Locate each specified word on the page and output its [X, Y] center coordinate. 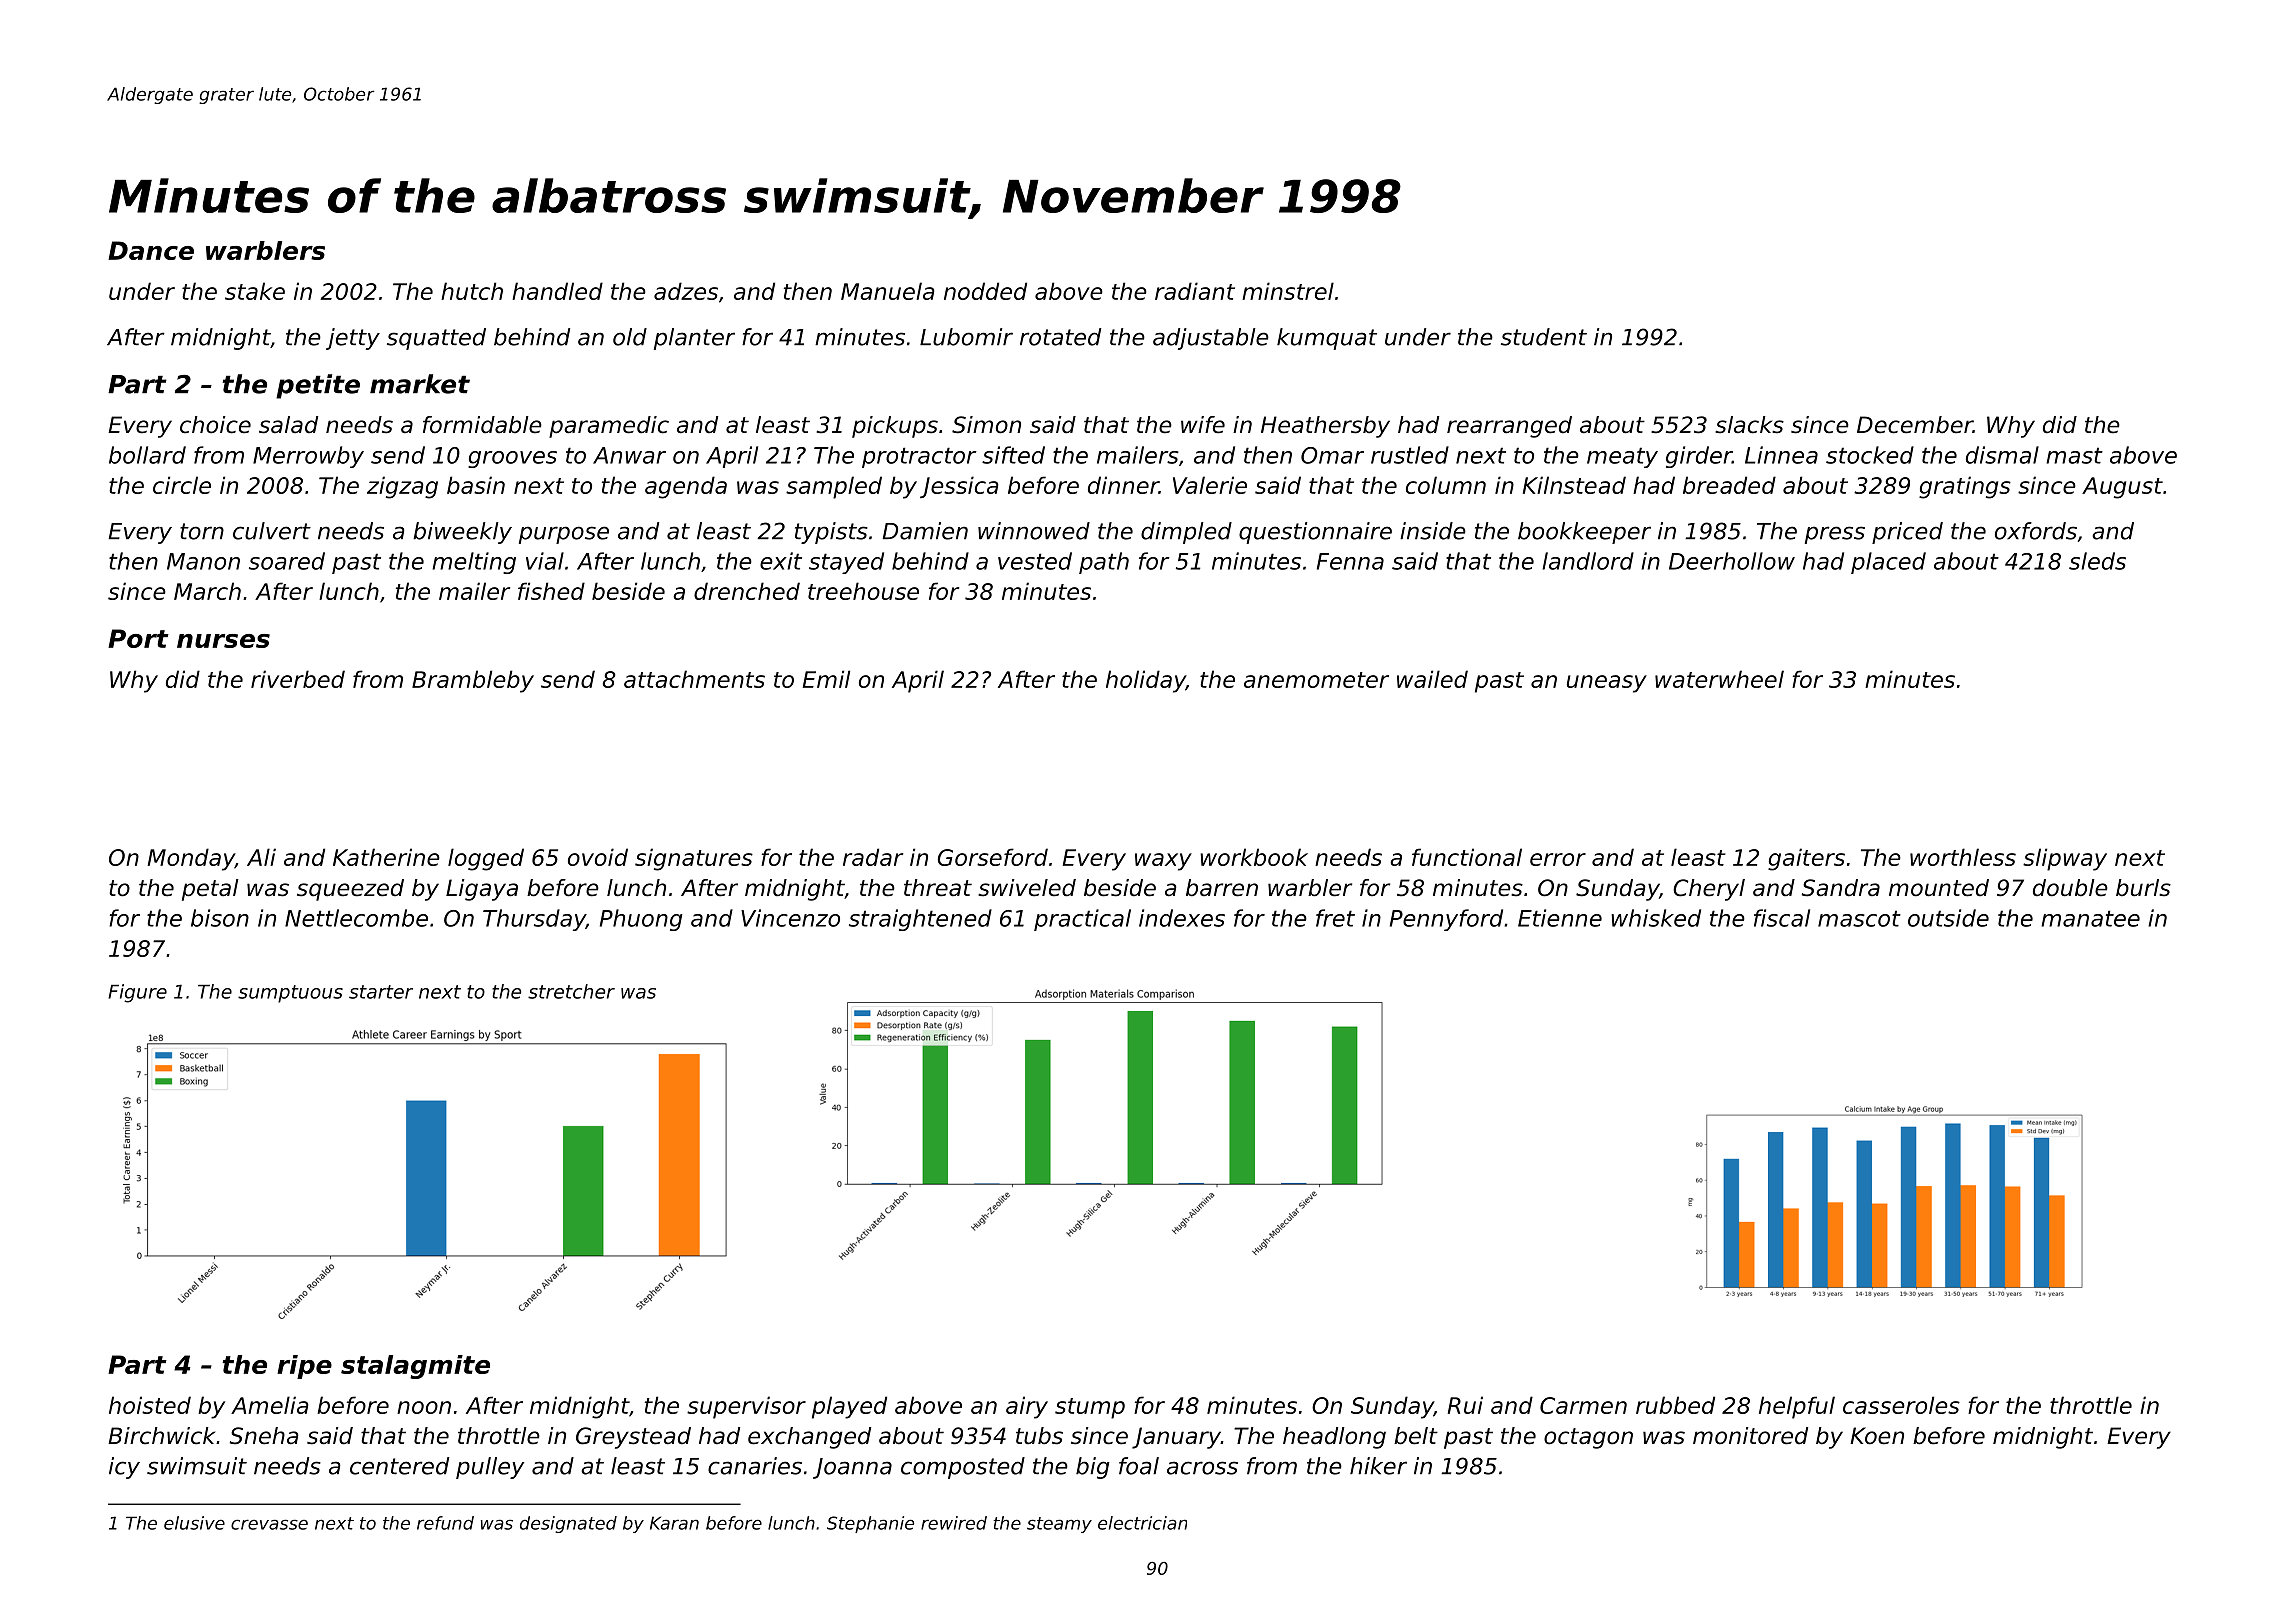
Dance [151, 250]
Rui [1465, 1405]
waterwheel [1719, 679]
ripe [304, 1367]
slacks [1749, 425]
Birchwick [161, 1436]
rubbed [1675, 1405]
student [1544, 337]
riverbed [298, 679]
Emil [826, 679]
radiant [1195, 291]
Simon [986, 425]
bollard [147, 455]
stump [1090, 1408]
